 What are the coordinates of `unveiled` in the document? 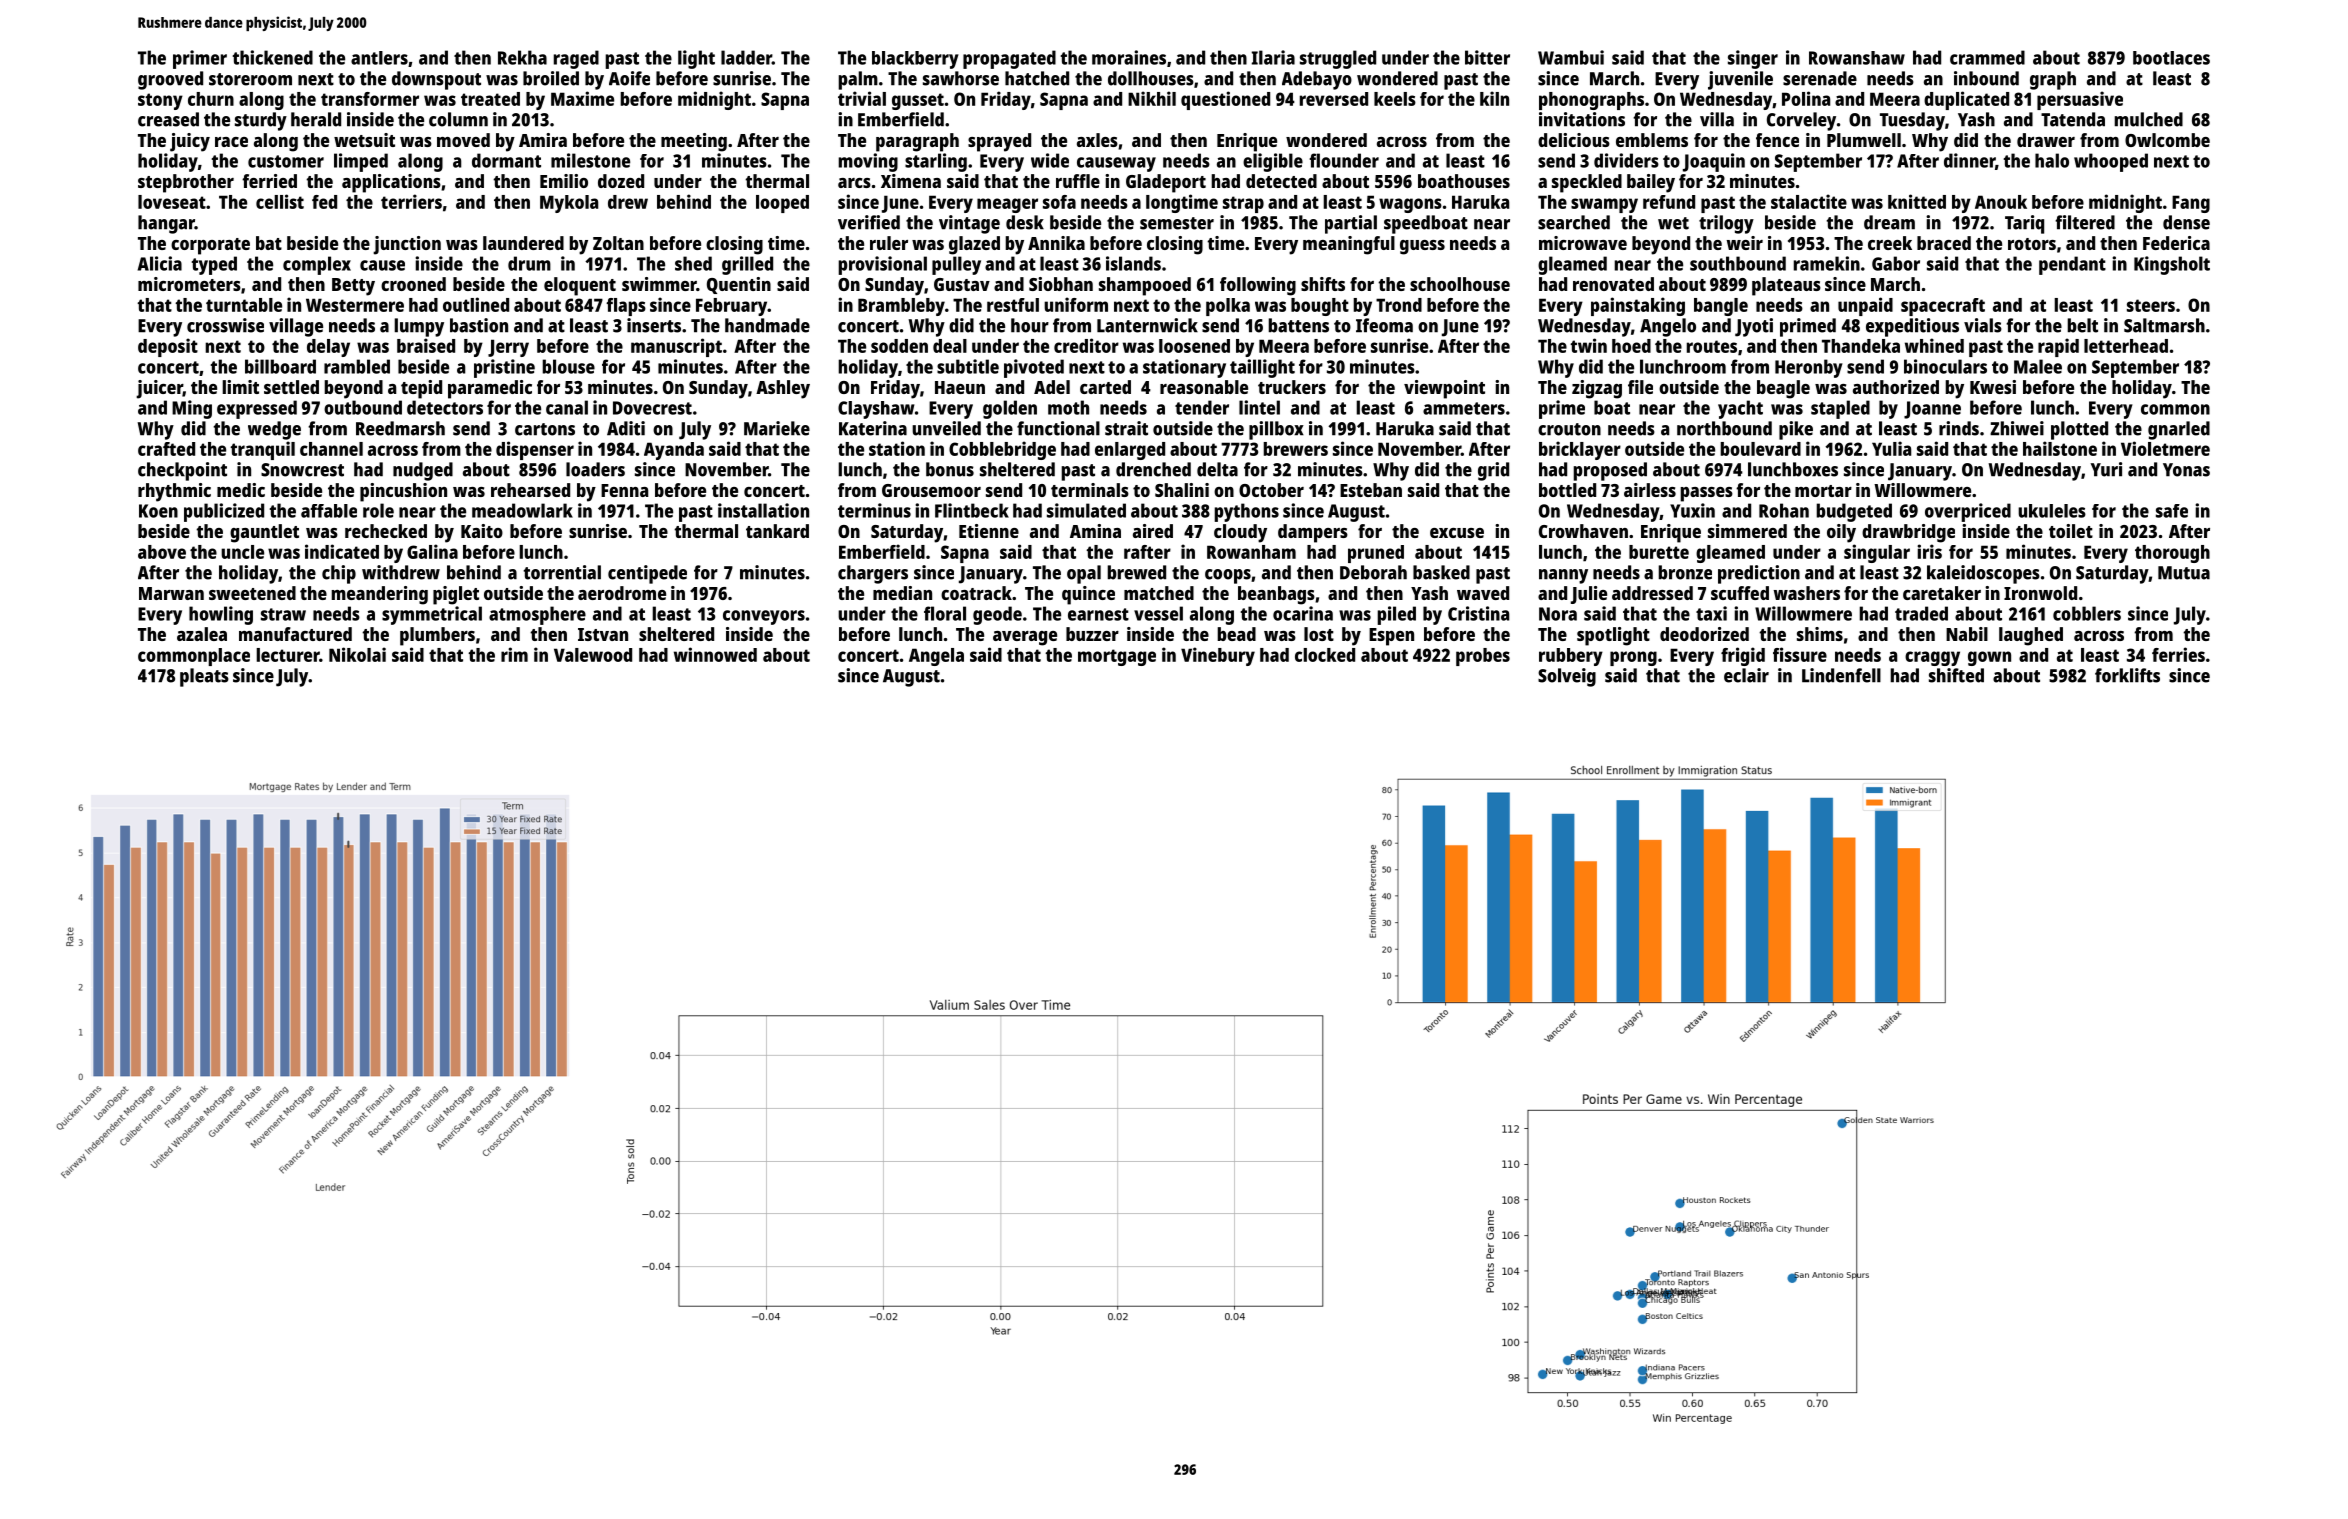 It's located at (946, 428).
